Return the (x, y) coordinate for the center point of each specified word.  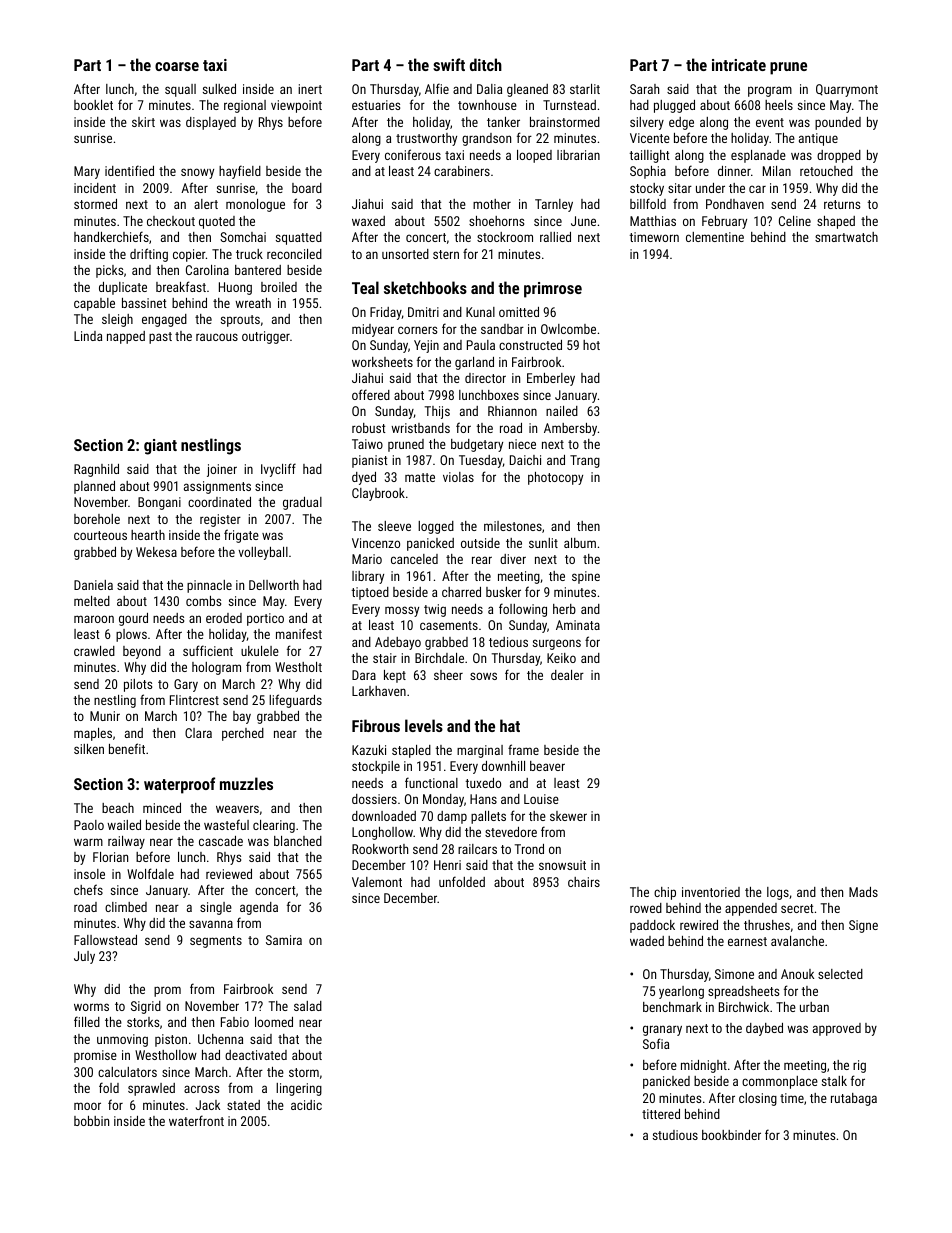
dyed (364, 478)
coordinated (219, 502)
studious (675, 1135)
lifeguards (295, 701)
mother (492, 204)
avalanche (797, 941)
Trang (585, 461)
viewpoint (296, 106)
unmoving (122, 1040)
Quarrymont (847, 90)
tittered (661, 1114)
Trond (529, 849)
